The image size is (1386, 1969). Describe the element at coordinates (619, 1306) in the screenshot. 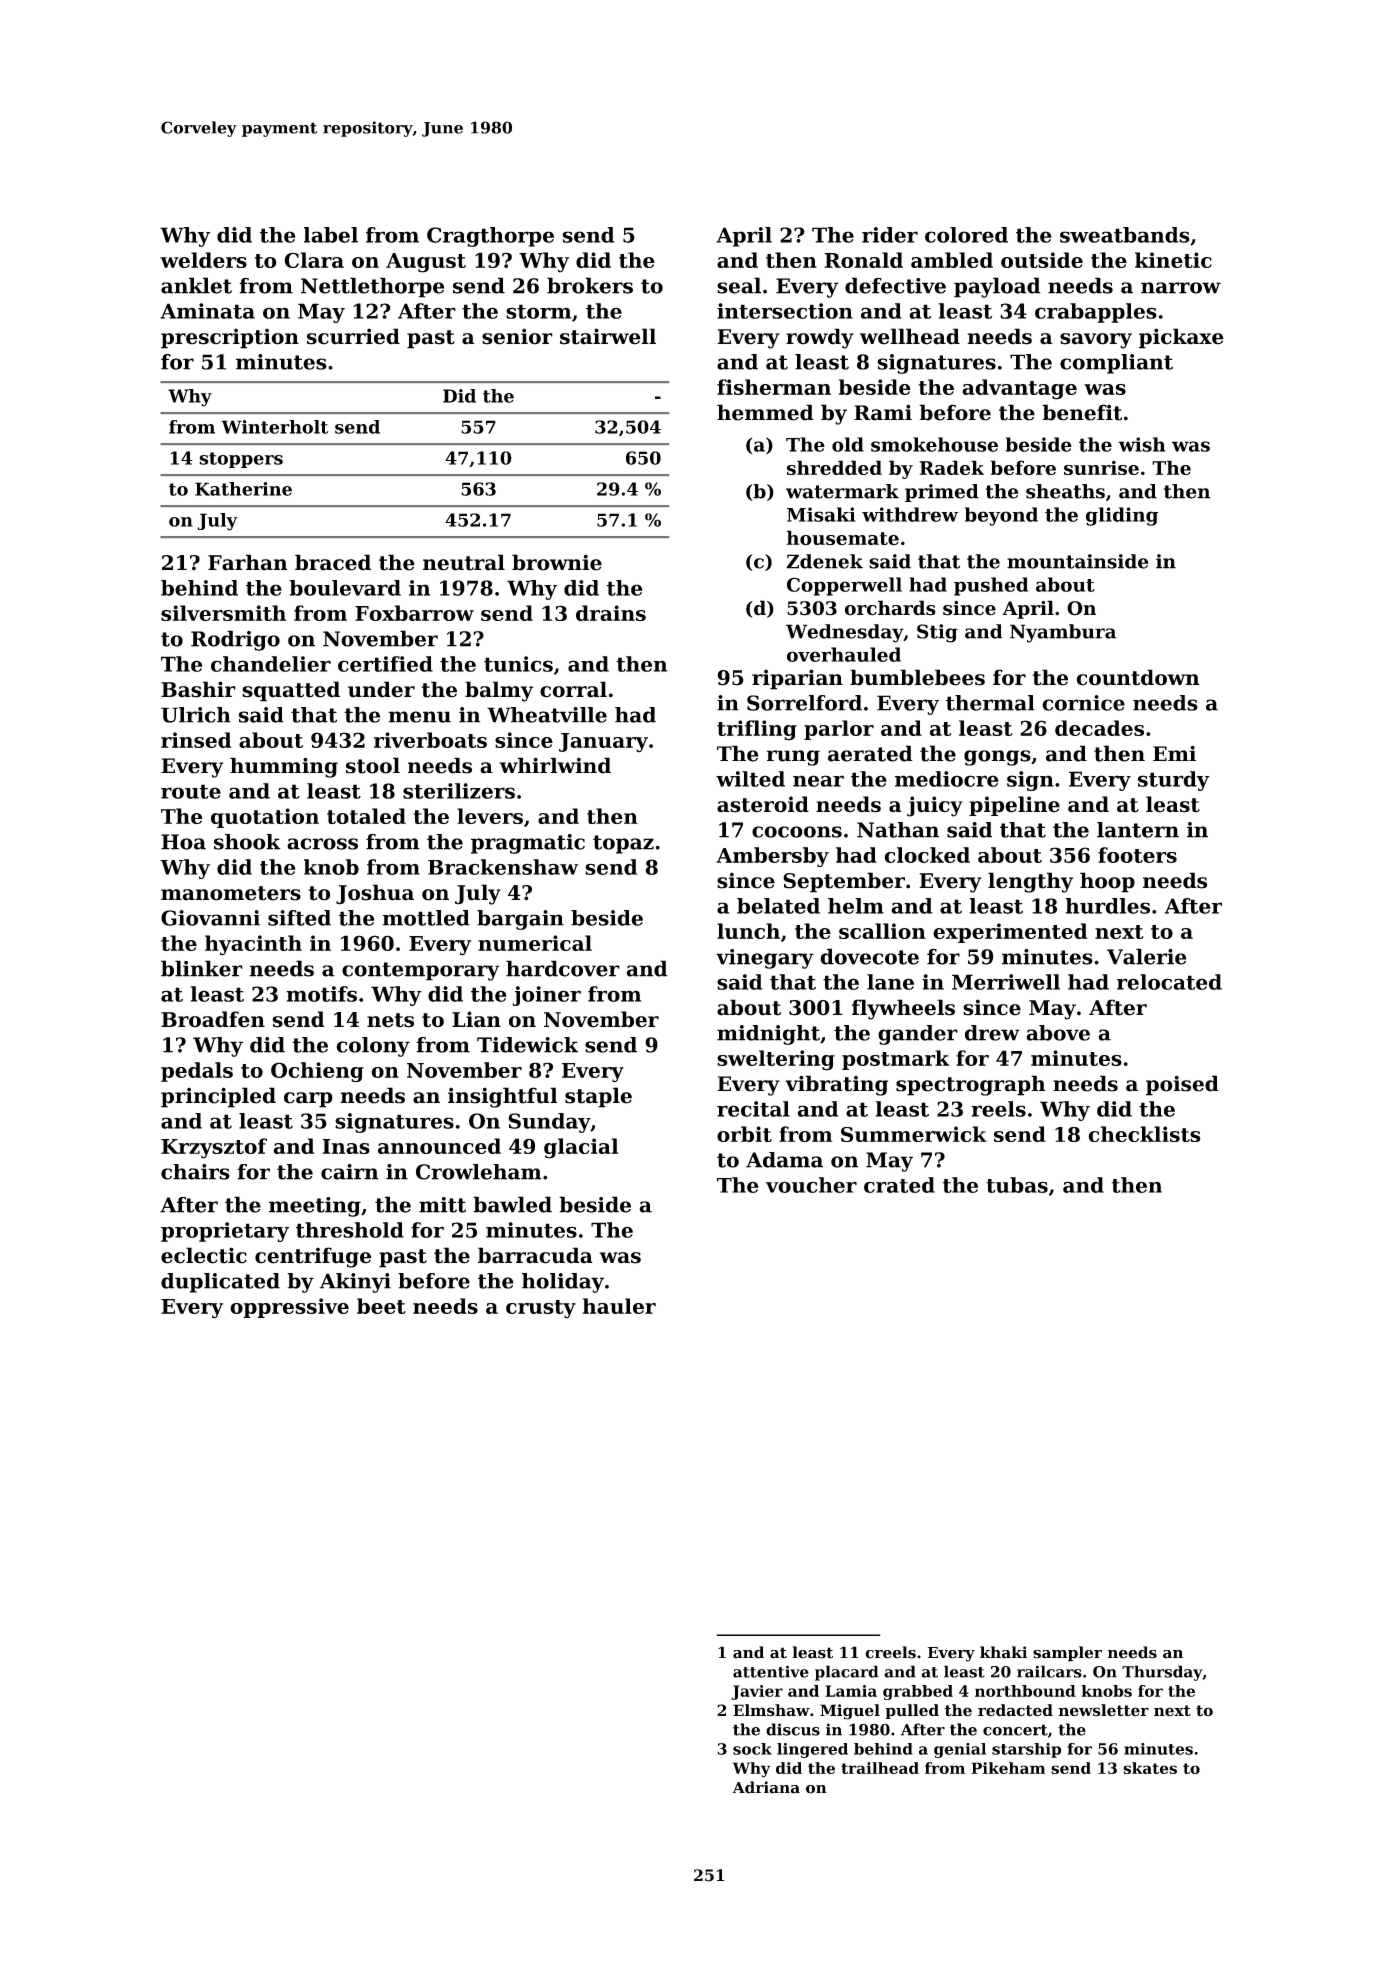

I see `hauler` at that location.
